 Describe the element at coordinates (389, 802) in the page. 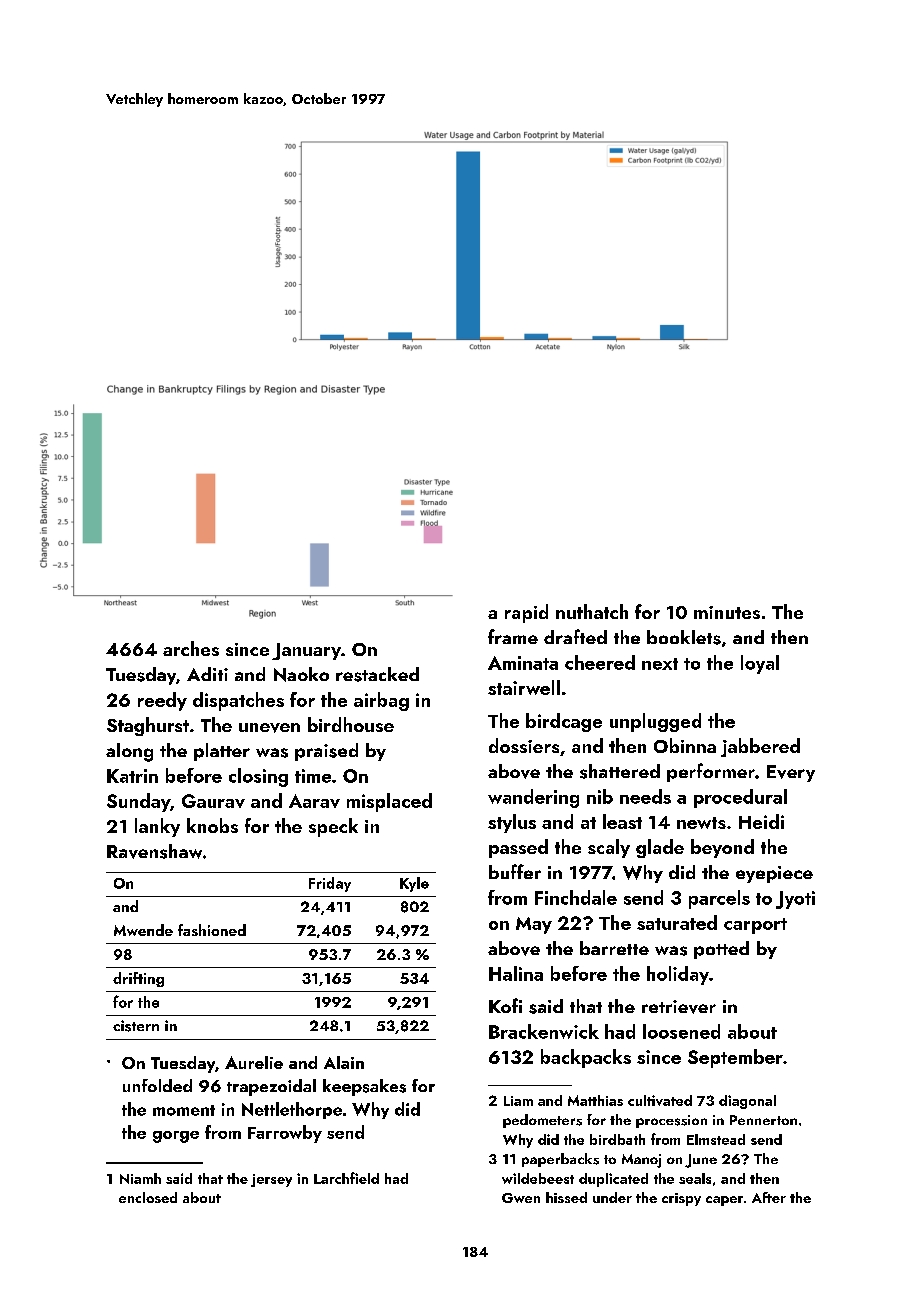

I see `misplaced` at that location.
